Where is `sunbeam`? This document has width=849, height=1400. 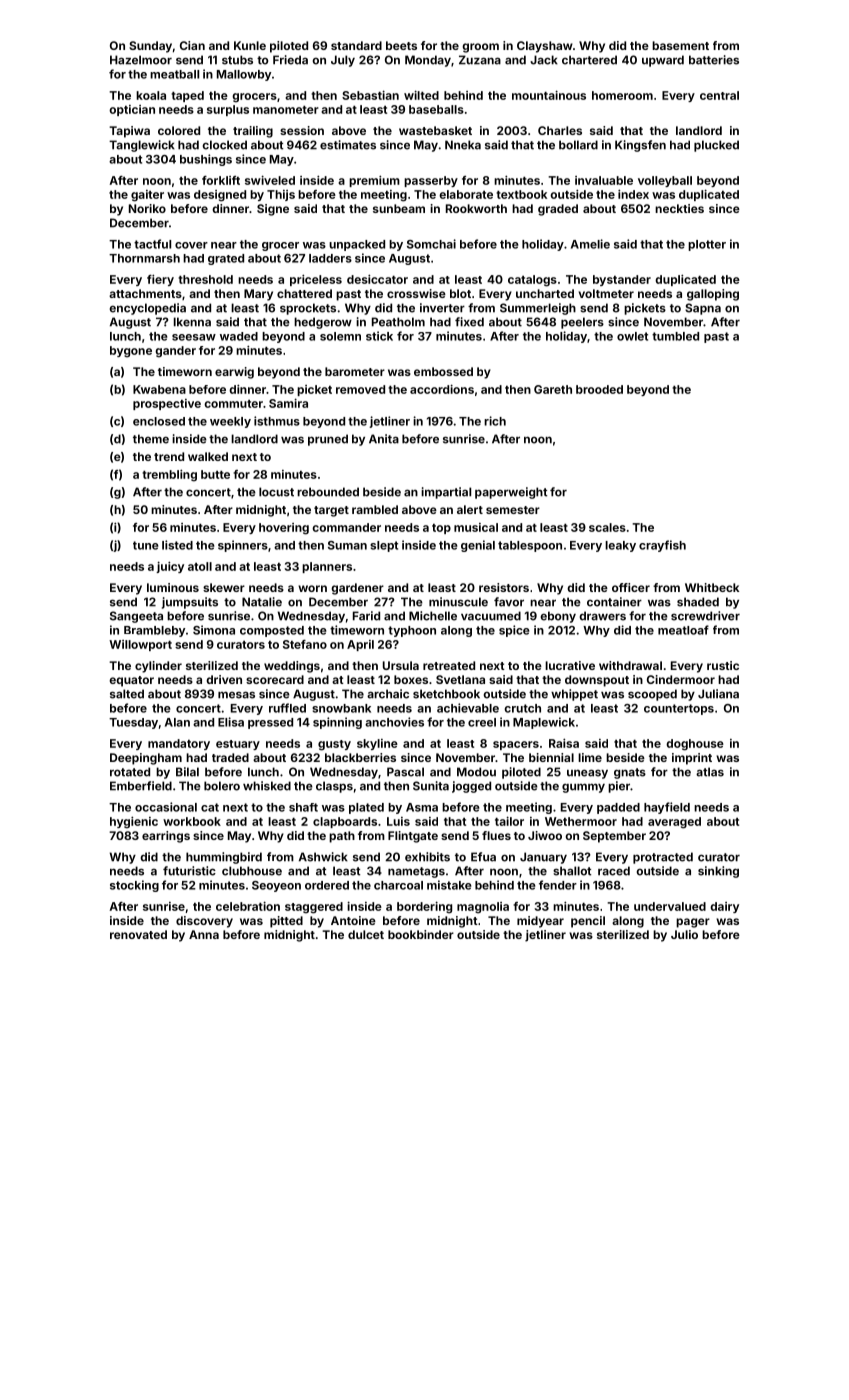 sunbeam is located at coordinates (399, 208).
